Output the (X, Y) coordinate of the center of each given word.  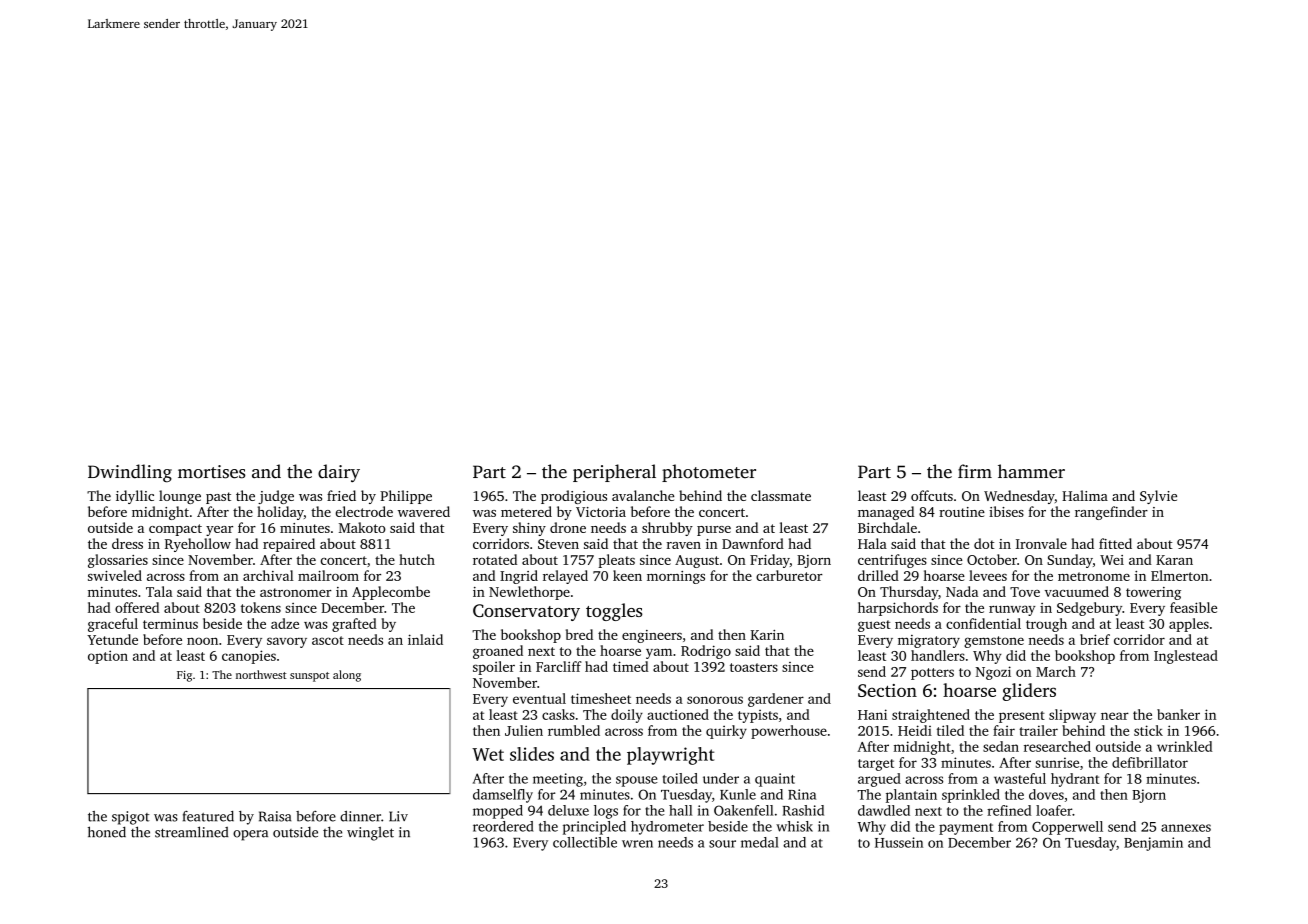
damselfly (503, 796)
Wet (488, 754)
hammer (1031, 471)
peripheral (614, 473)
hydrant (1075, 780)
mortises (211, 472)
